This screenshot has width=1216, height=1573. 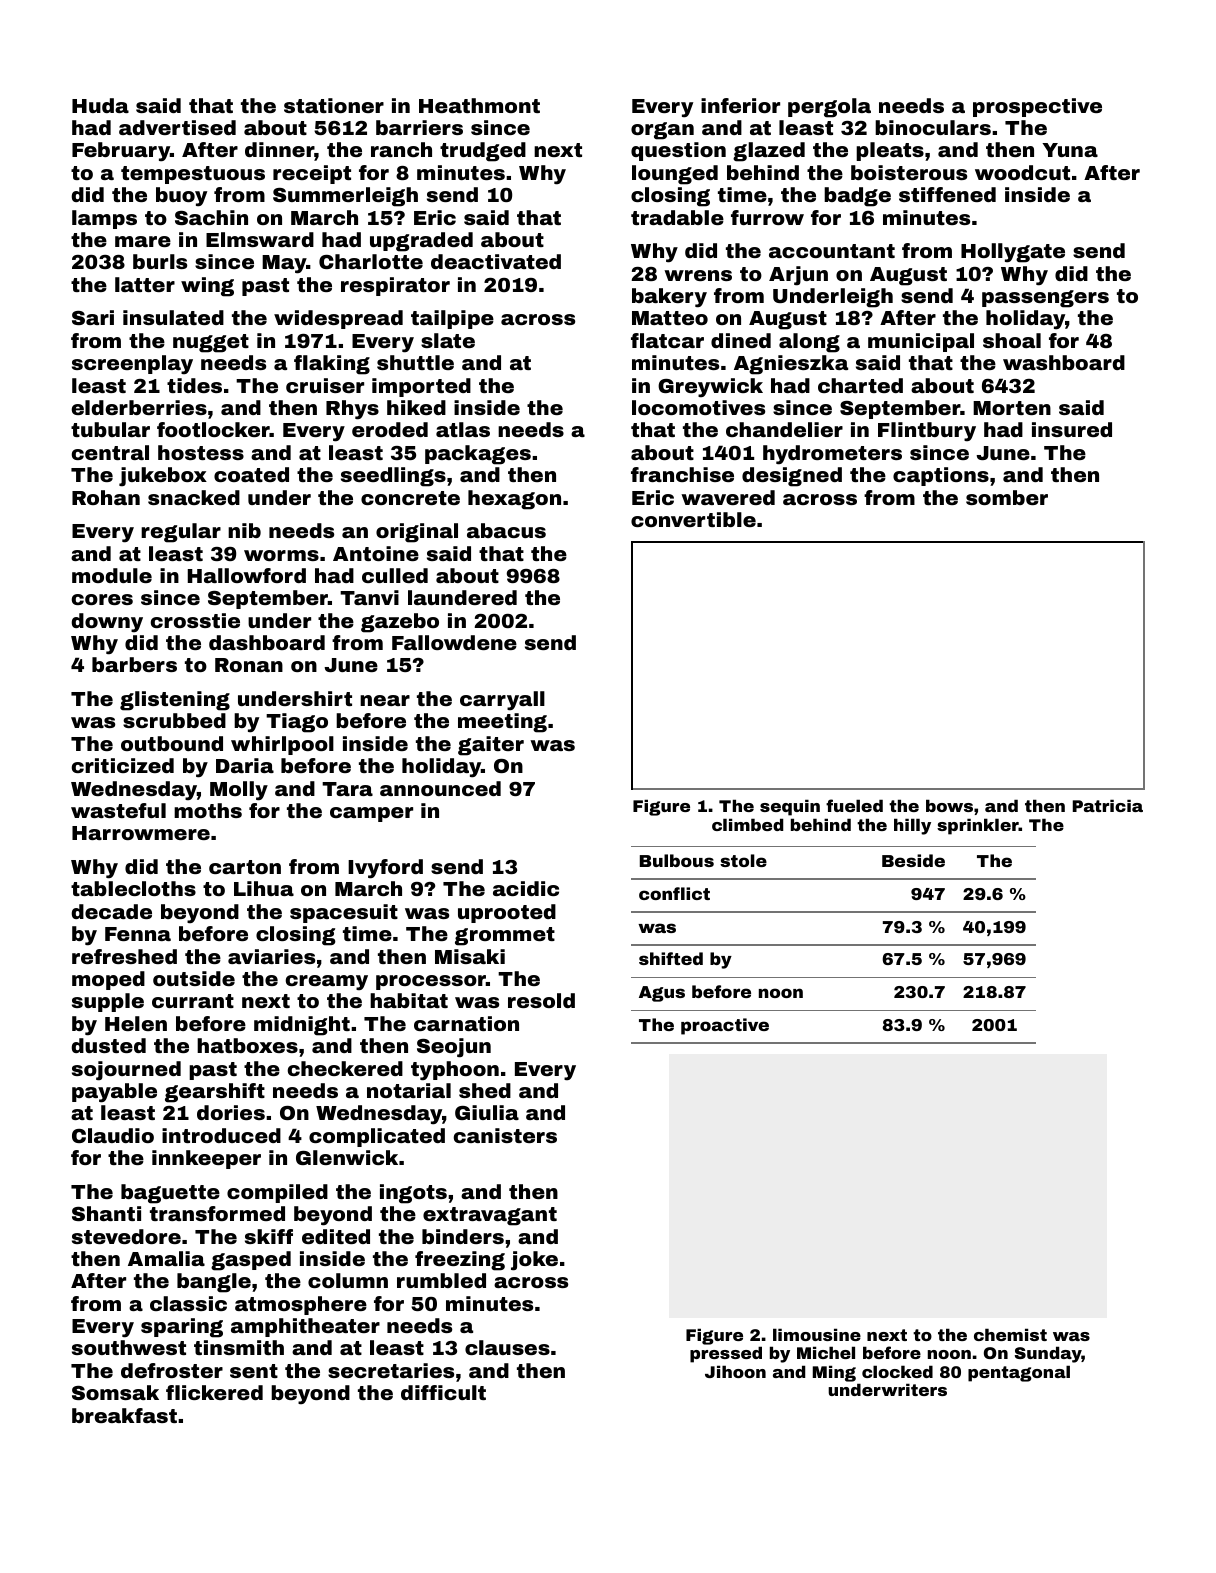 I want to click on proactive, so click(x=725, y=1026).
